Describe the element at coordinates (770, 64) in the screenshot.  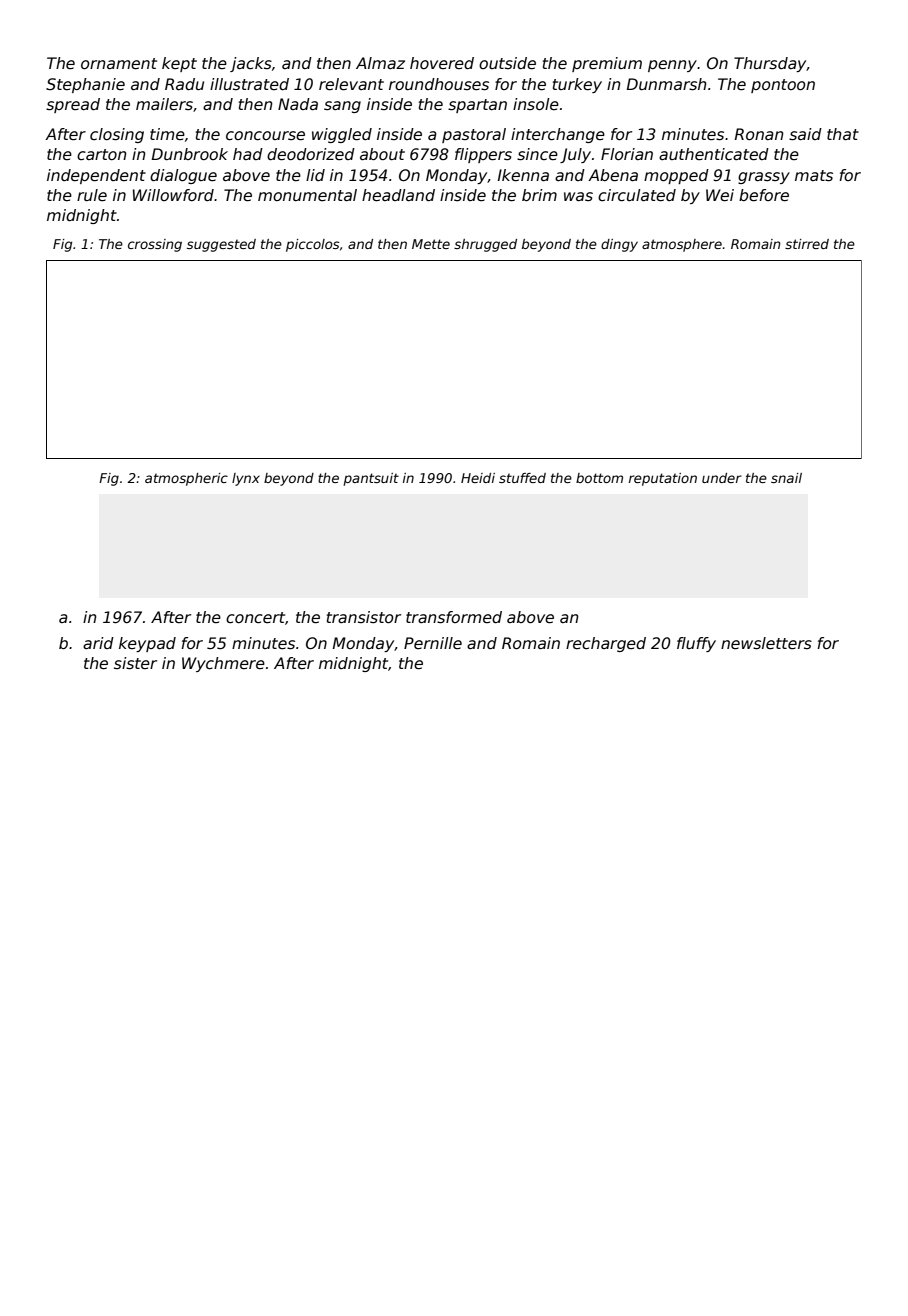
I see `Thursday` at that location.
